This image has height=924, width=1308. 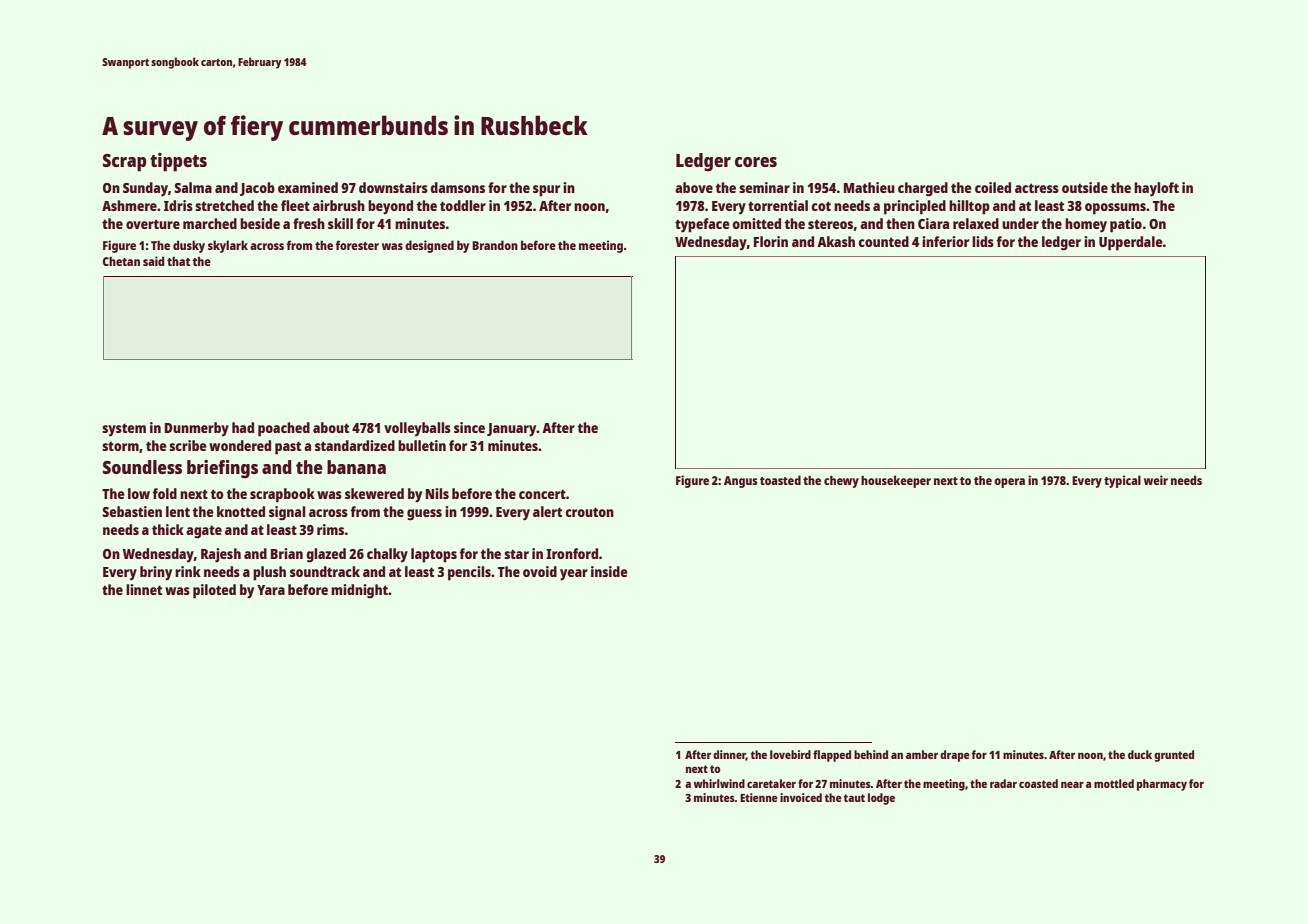 What do you see at coordinates (1126, 225) in the image?
I see `patio` at bounding box center [1126, 225].
